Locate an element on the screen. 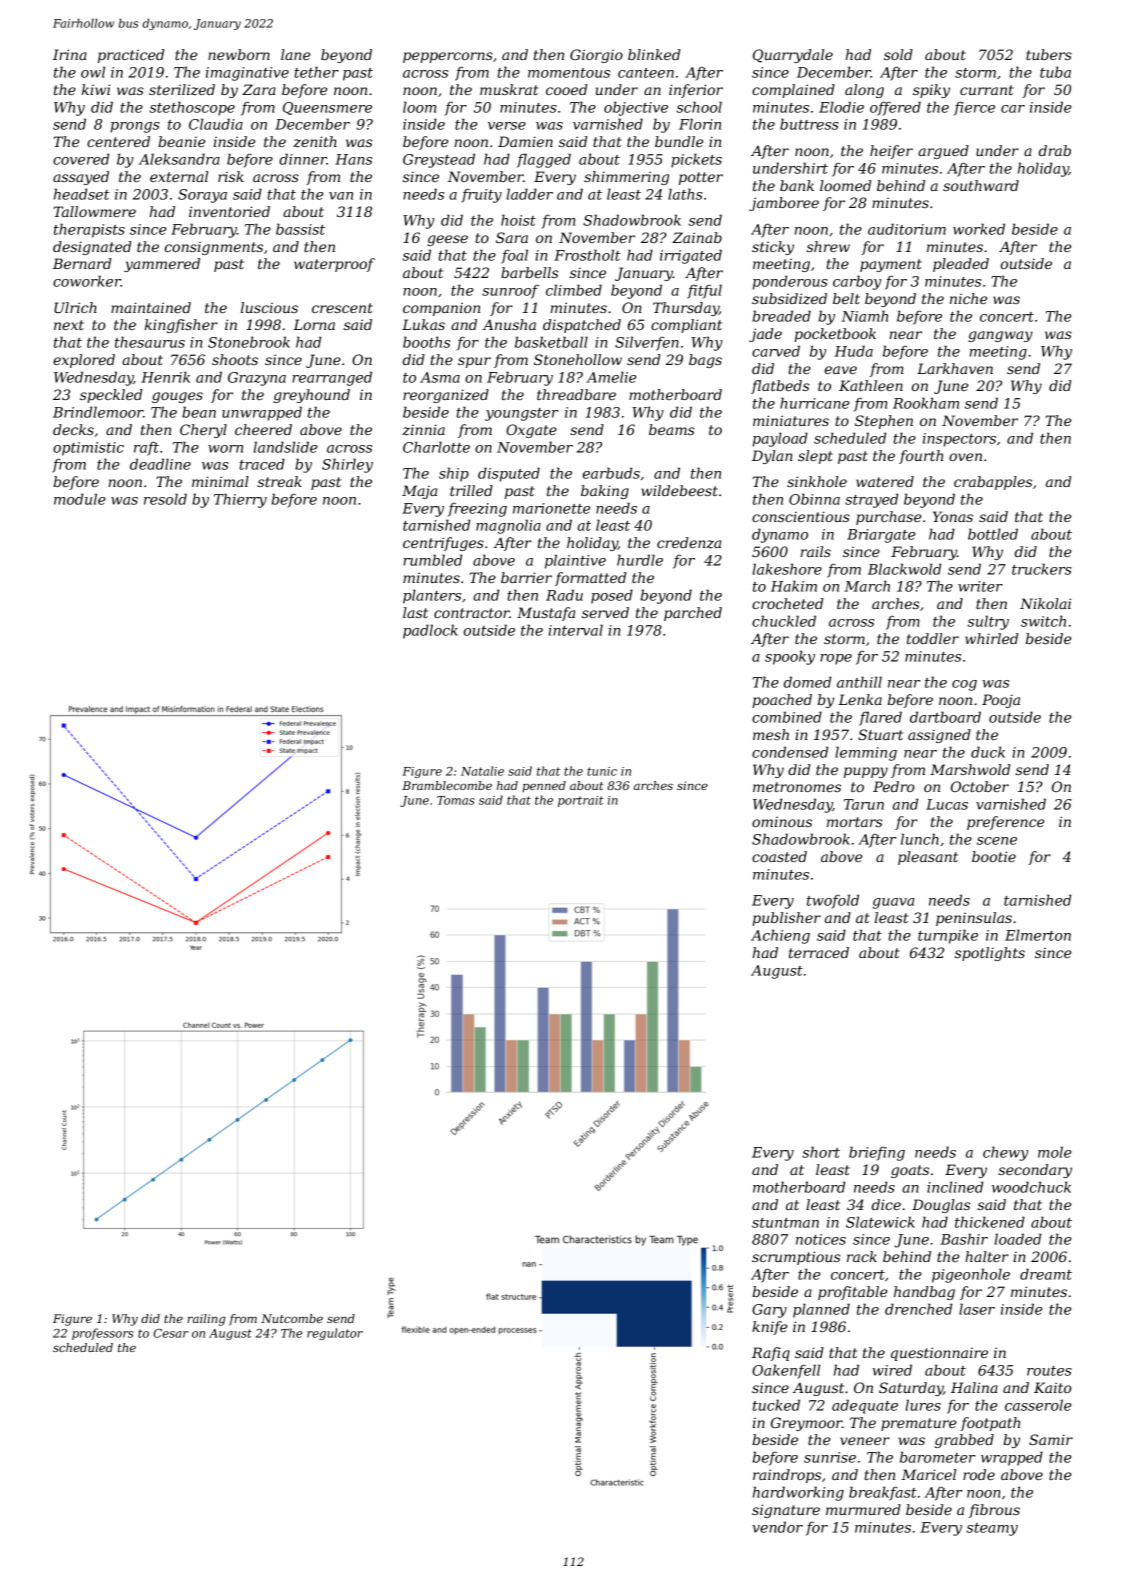 Image resolution: width=1125 pixels, height=1591 pixels. Tomas is located at coordinates (456, 800).
